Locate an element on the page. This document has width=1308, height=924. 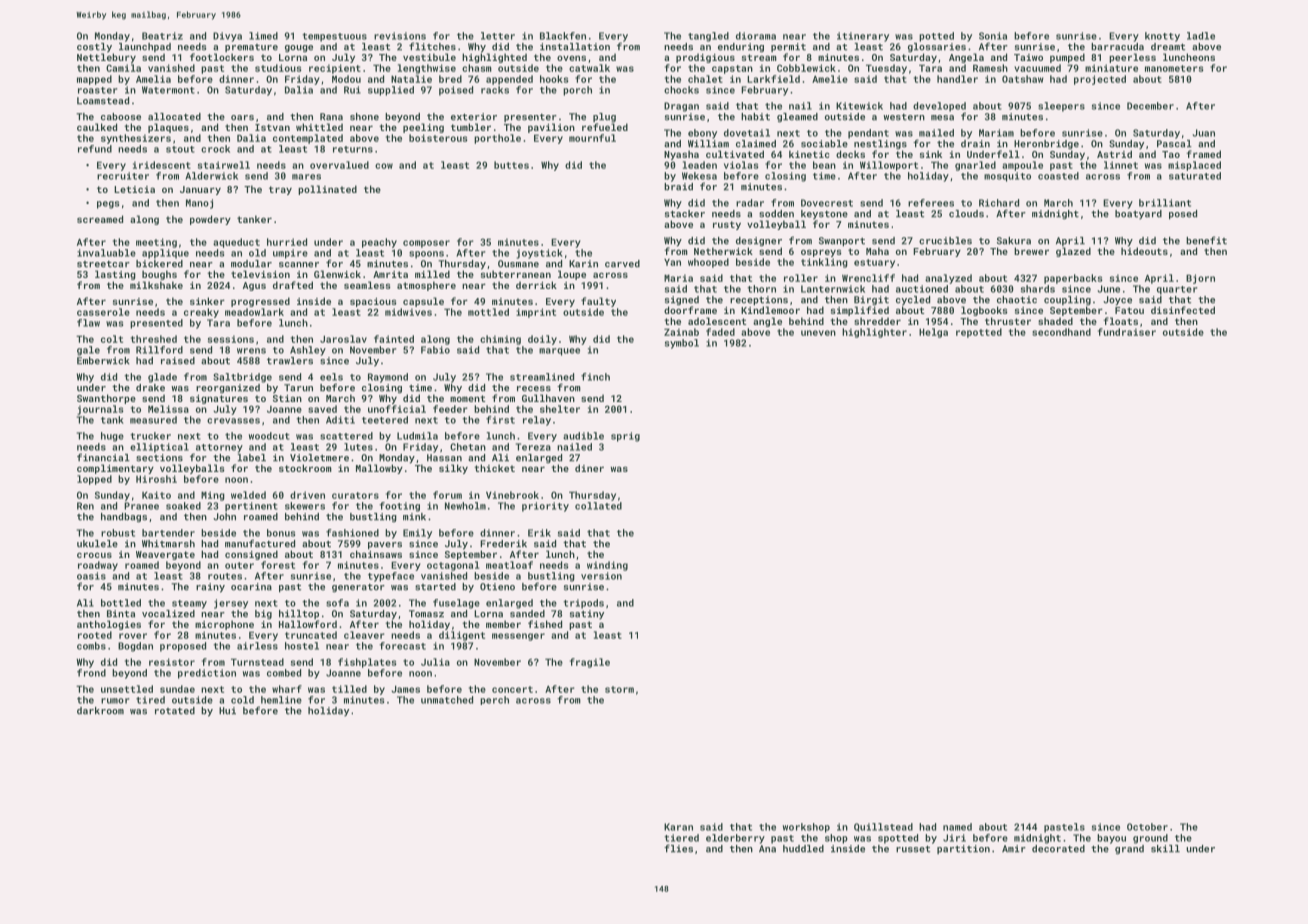
storm is located at coordinates (619, 689).
